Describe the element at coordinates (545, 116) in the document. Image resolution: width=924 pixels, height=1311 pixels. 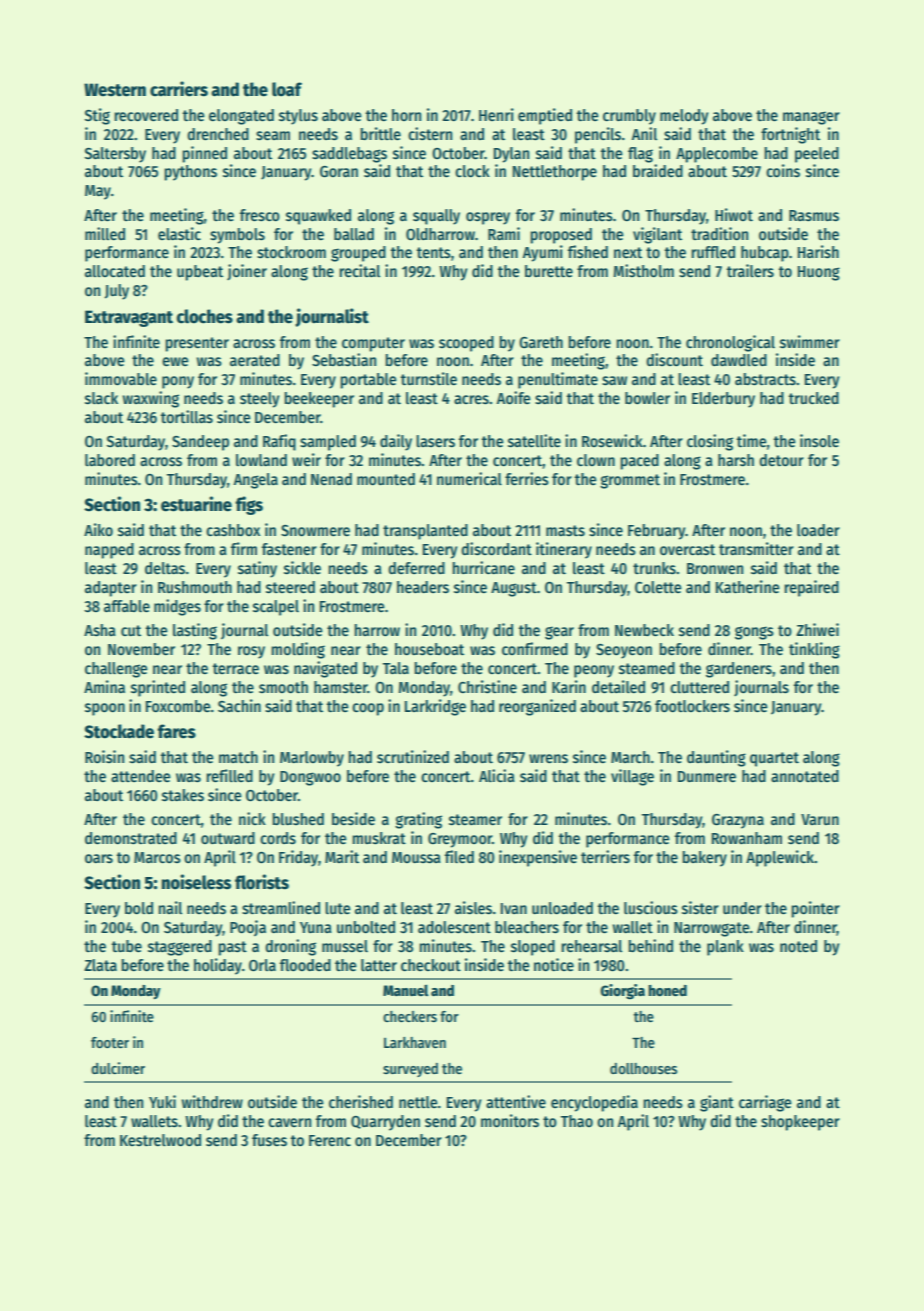
I see `emptied` at that location.
